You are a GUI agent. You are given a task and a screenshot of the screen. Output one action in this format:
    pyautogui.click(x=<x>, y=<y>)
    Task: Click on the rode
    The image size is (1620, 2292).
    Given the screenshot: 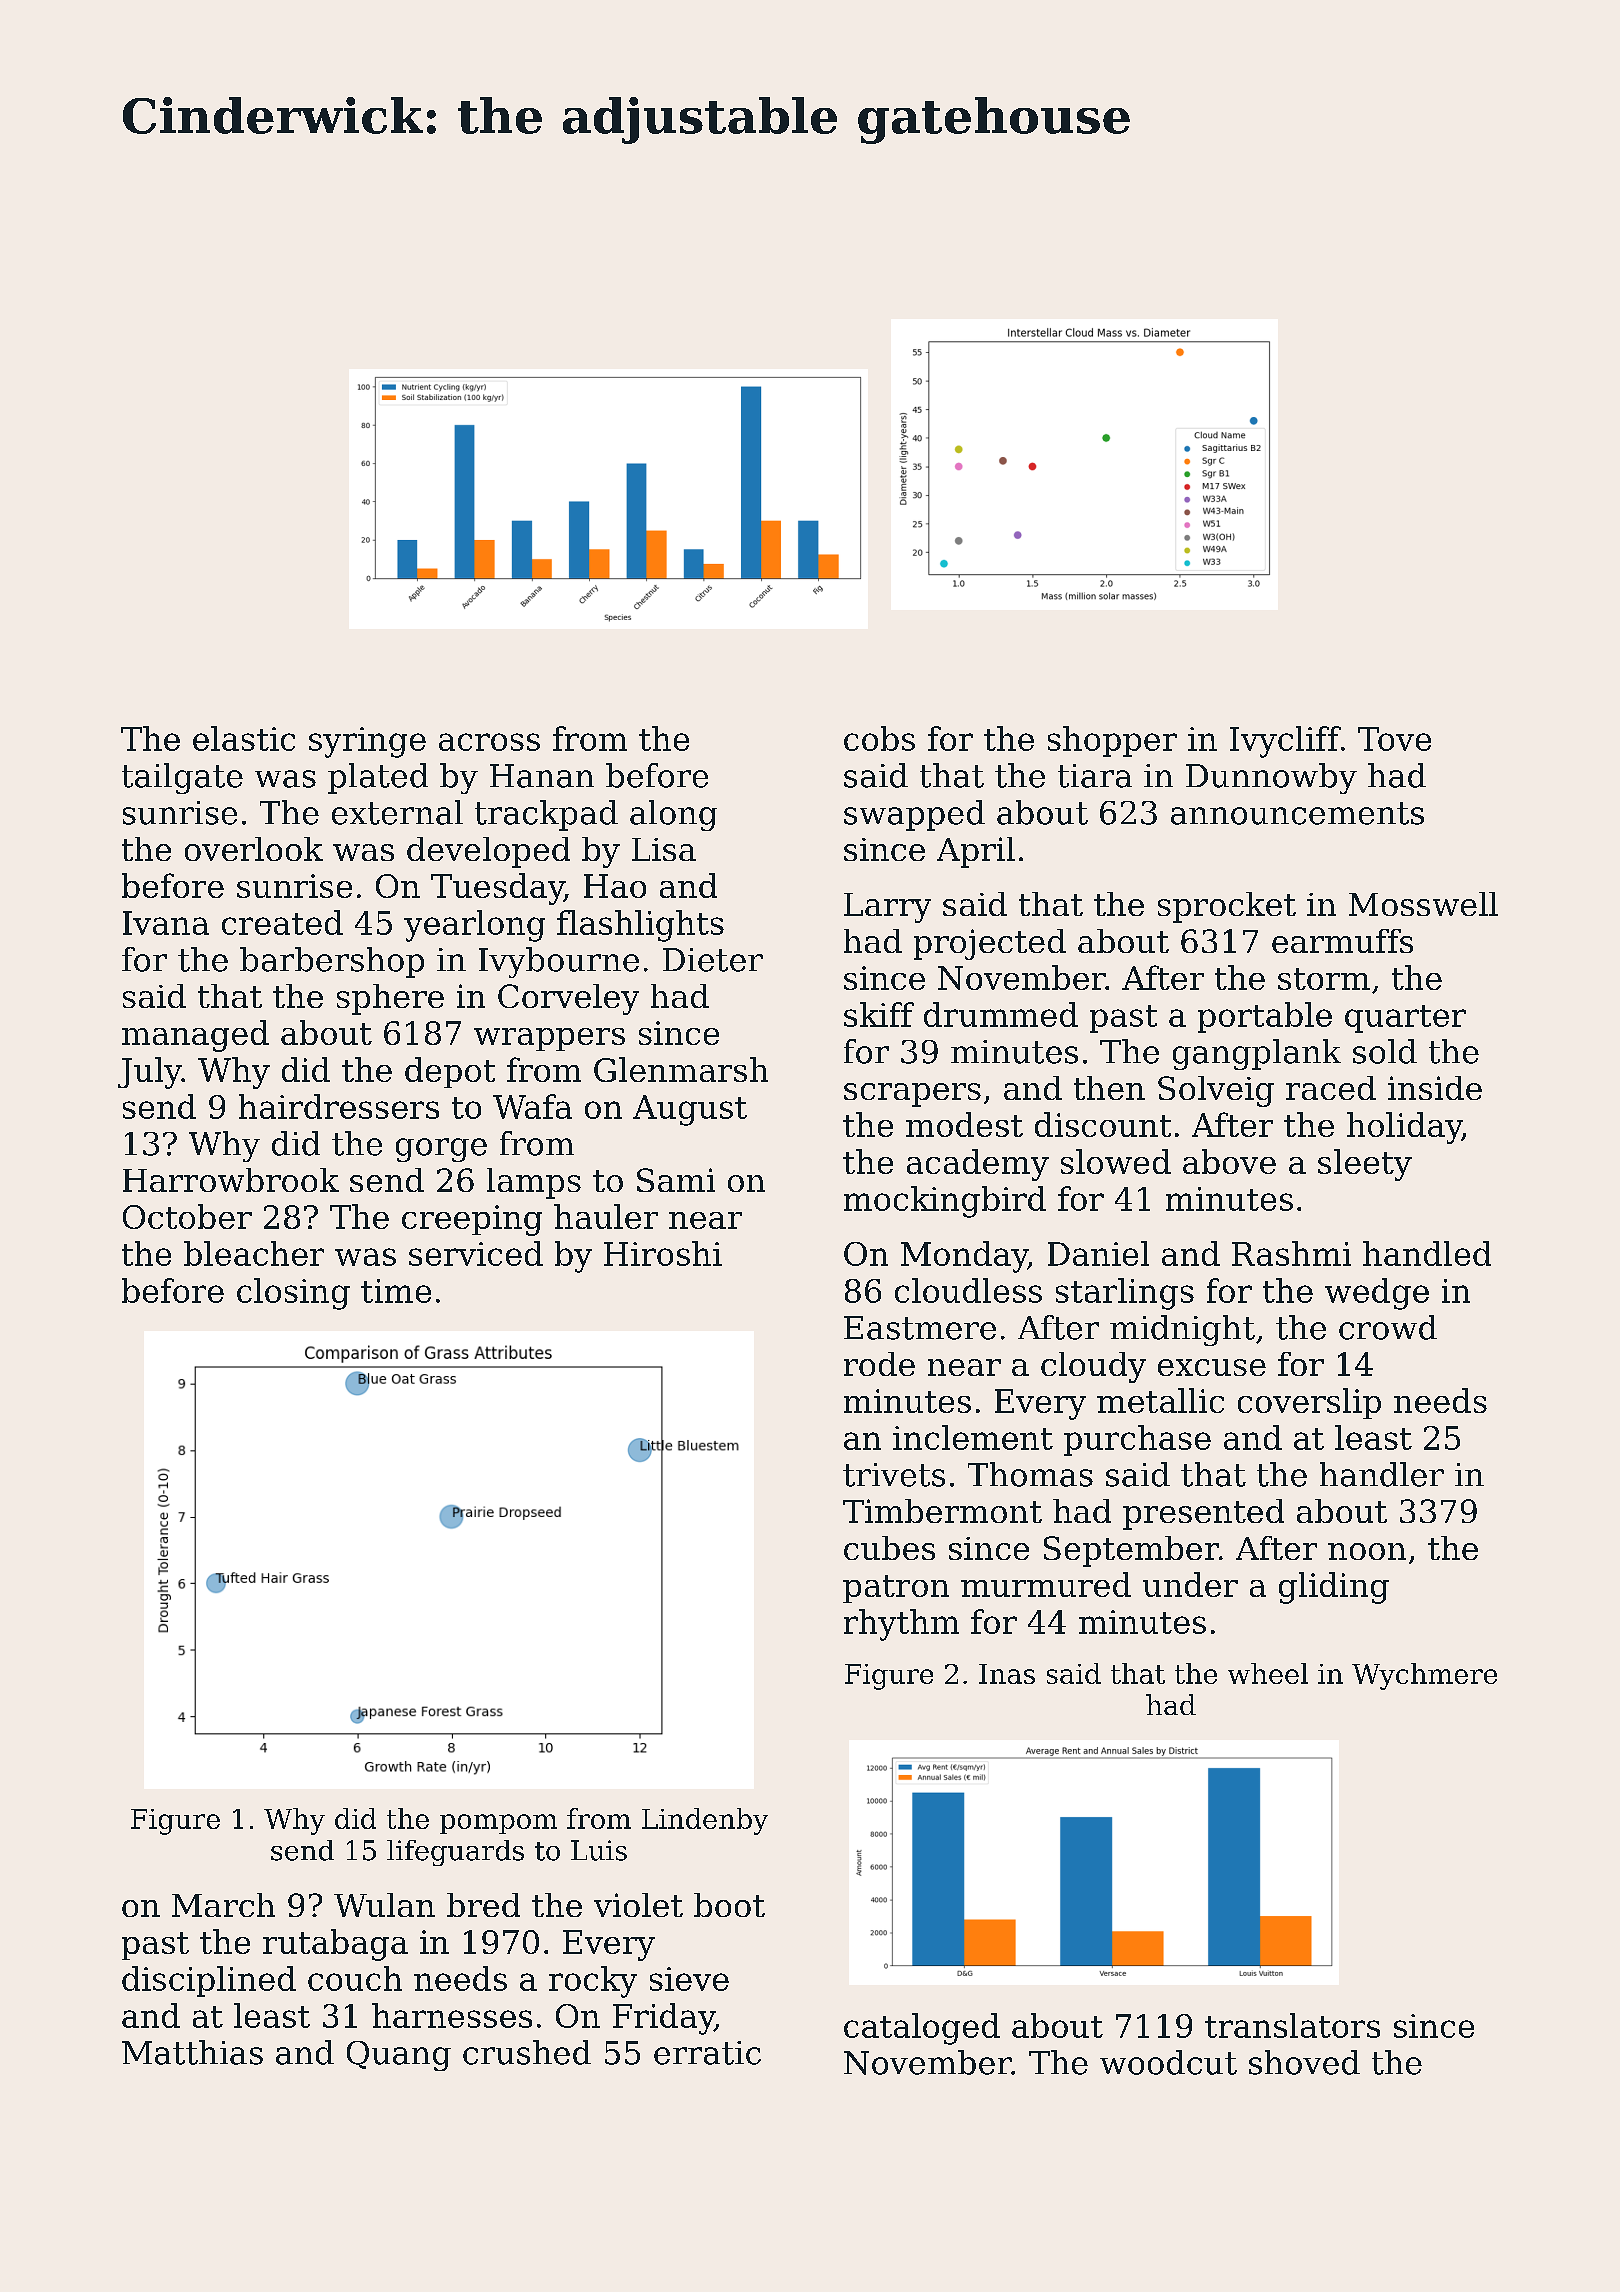 What is the action you would take?
    pyautogui.click(x=879, y=1364)
